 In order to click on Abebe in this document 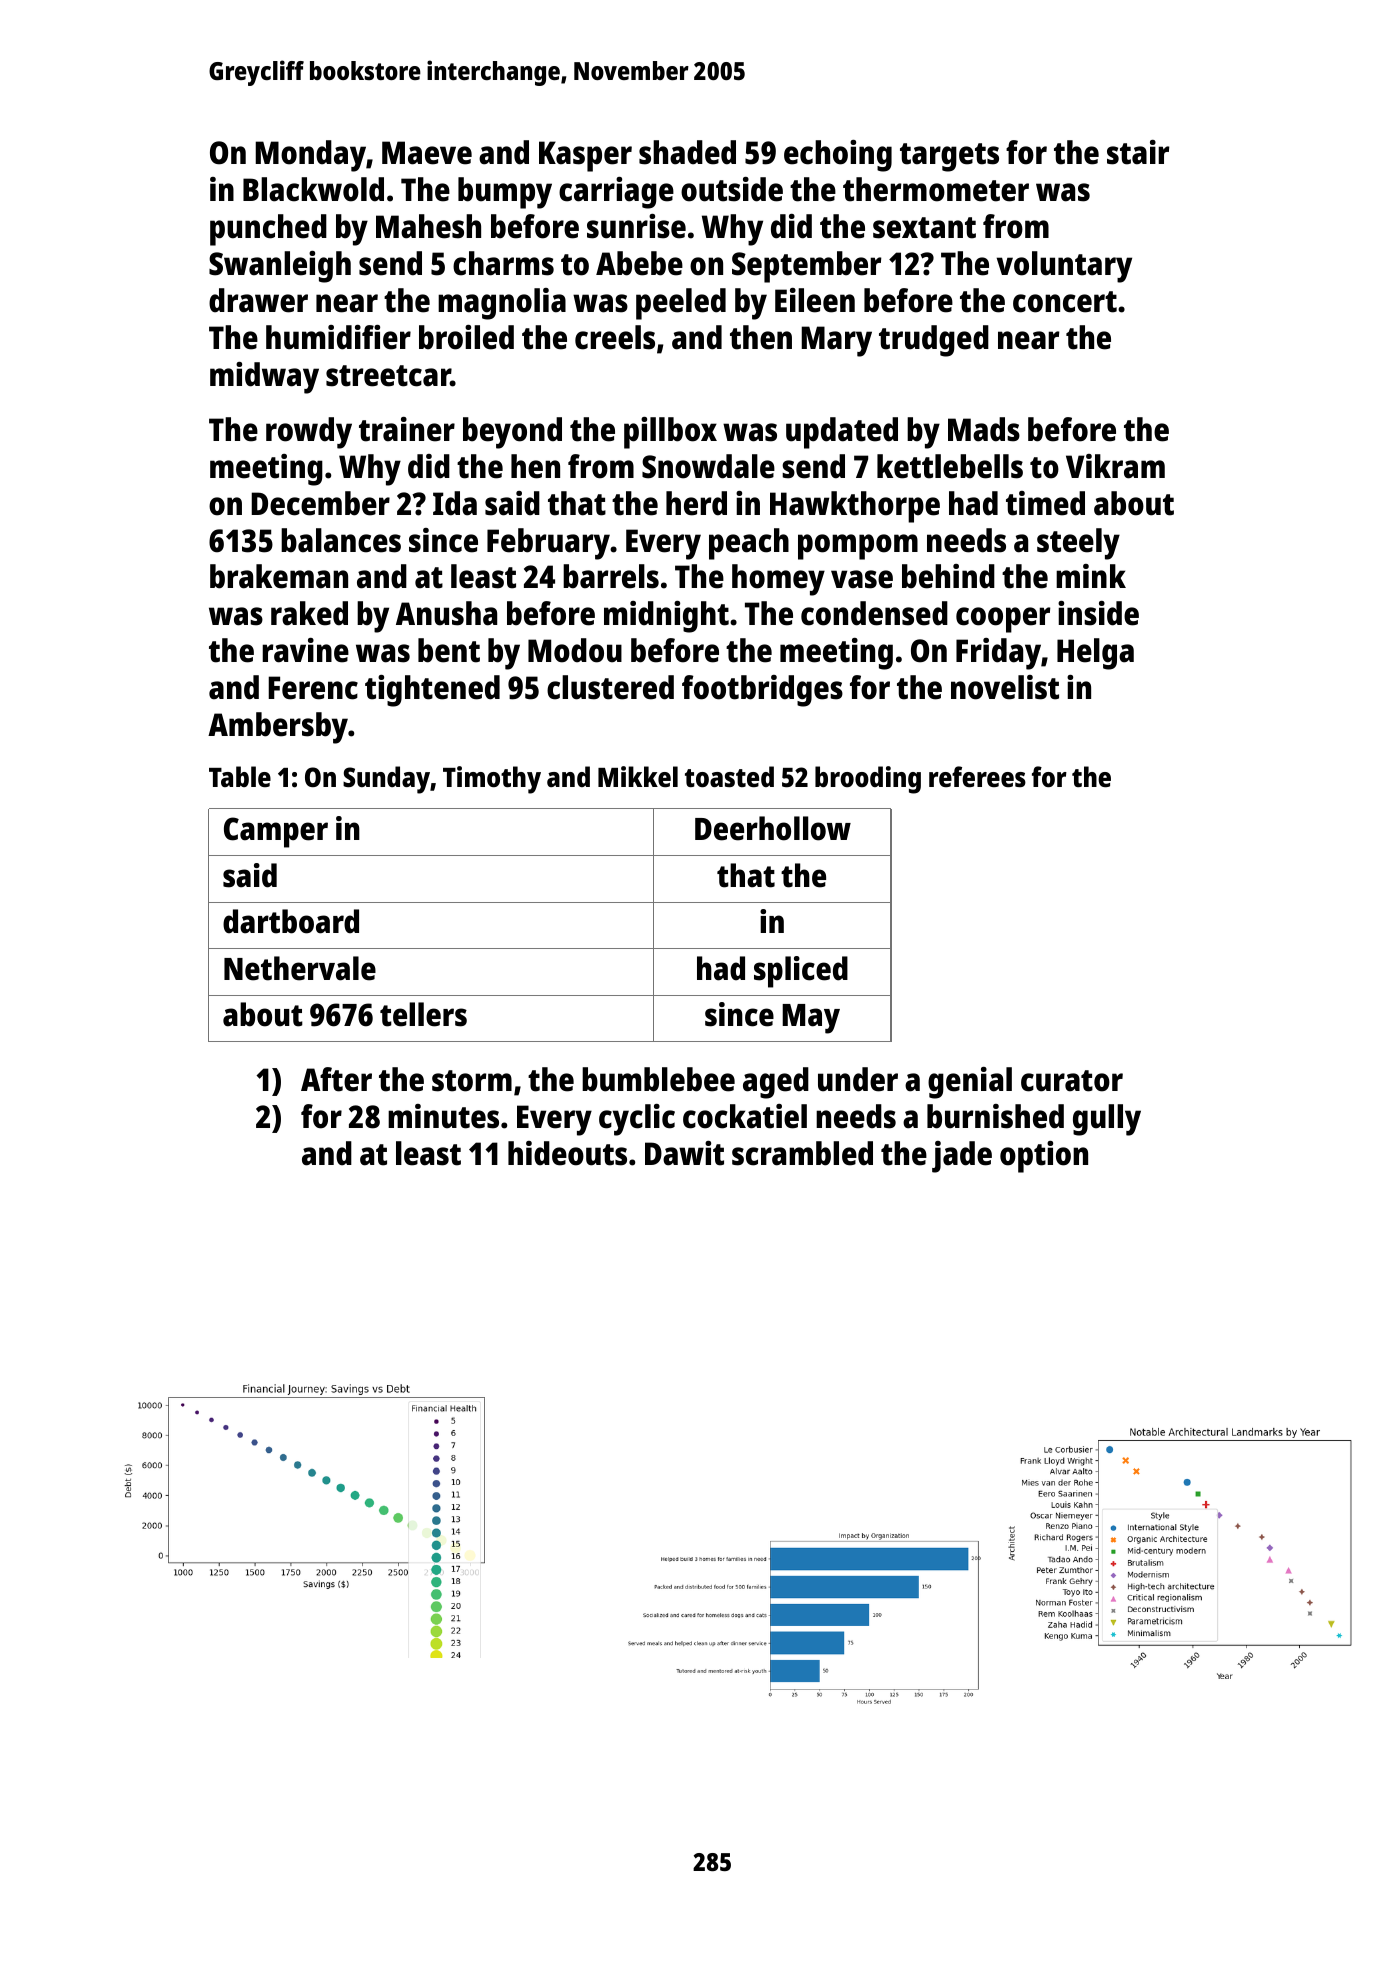, I will do `click(639, 263)`.
